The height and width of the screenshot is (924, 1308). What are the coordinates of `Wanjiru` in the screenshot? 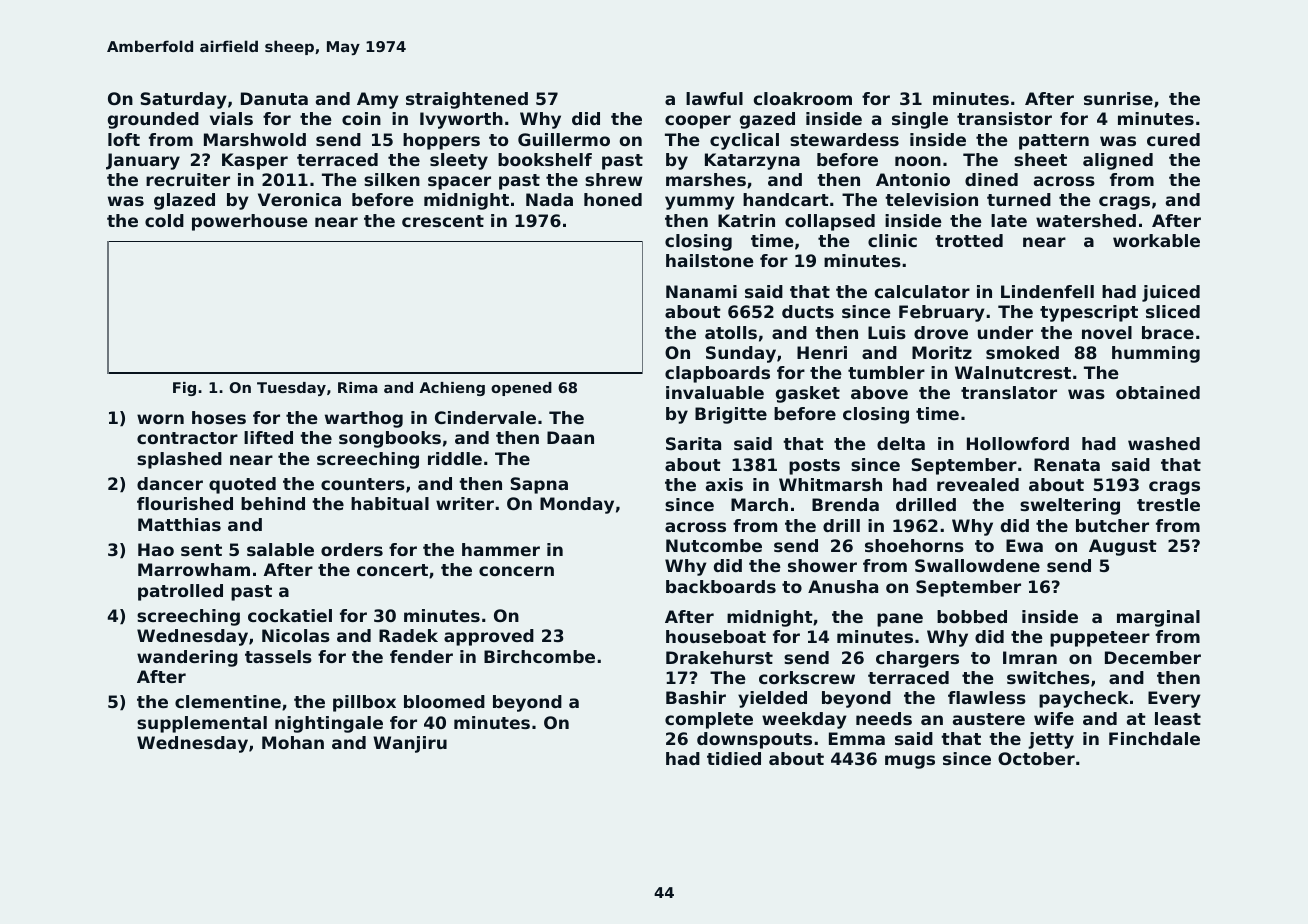 It's located at (410, 744).
